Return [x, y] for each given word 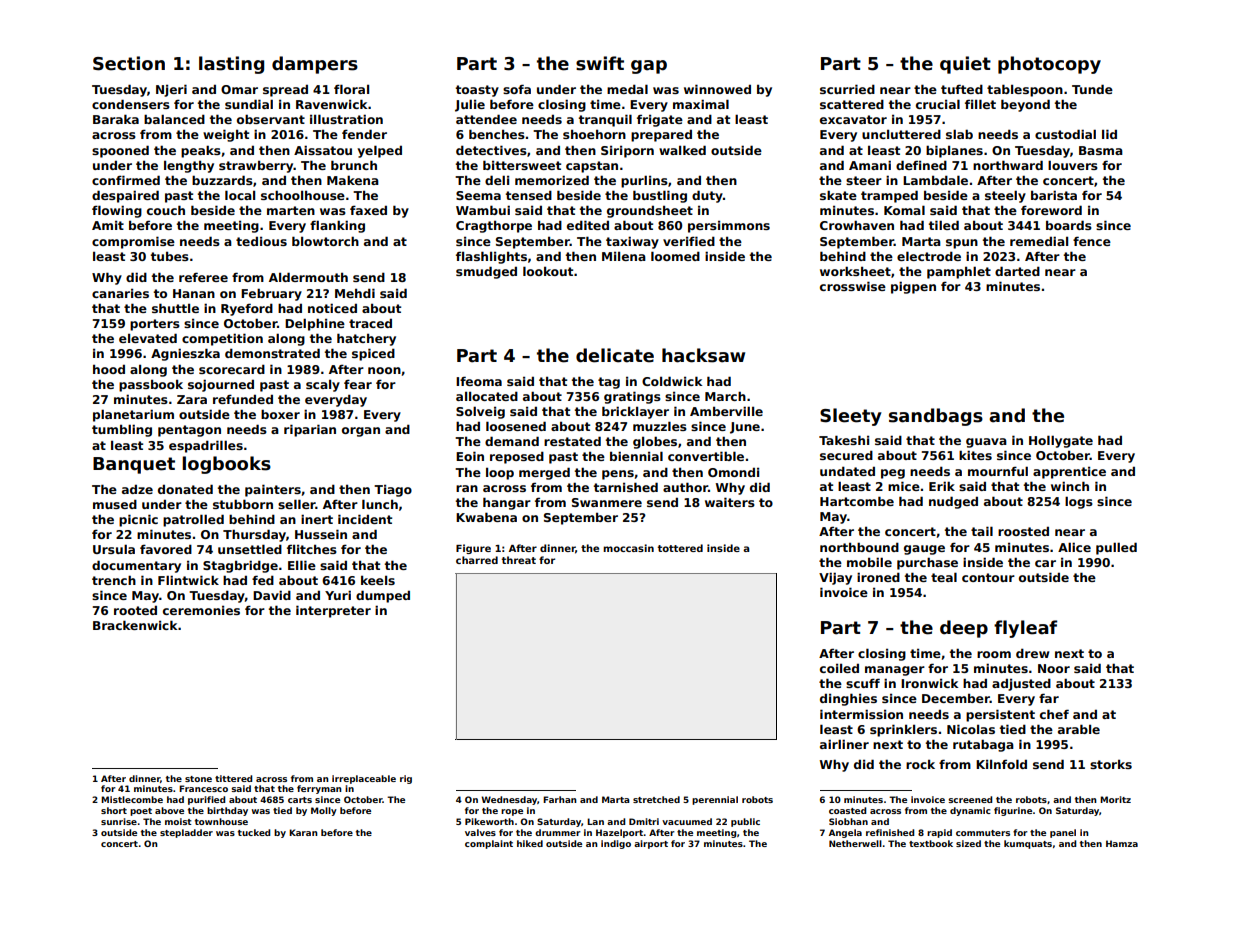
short [114, 810]
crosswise [853, 286]
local [240, 195]
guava [986, 443]
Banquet [134, 465]
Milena [624, 256]
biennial [636, 456]
